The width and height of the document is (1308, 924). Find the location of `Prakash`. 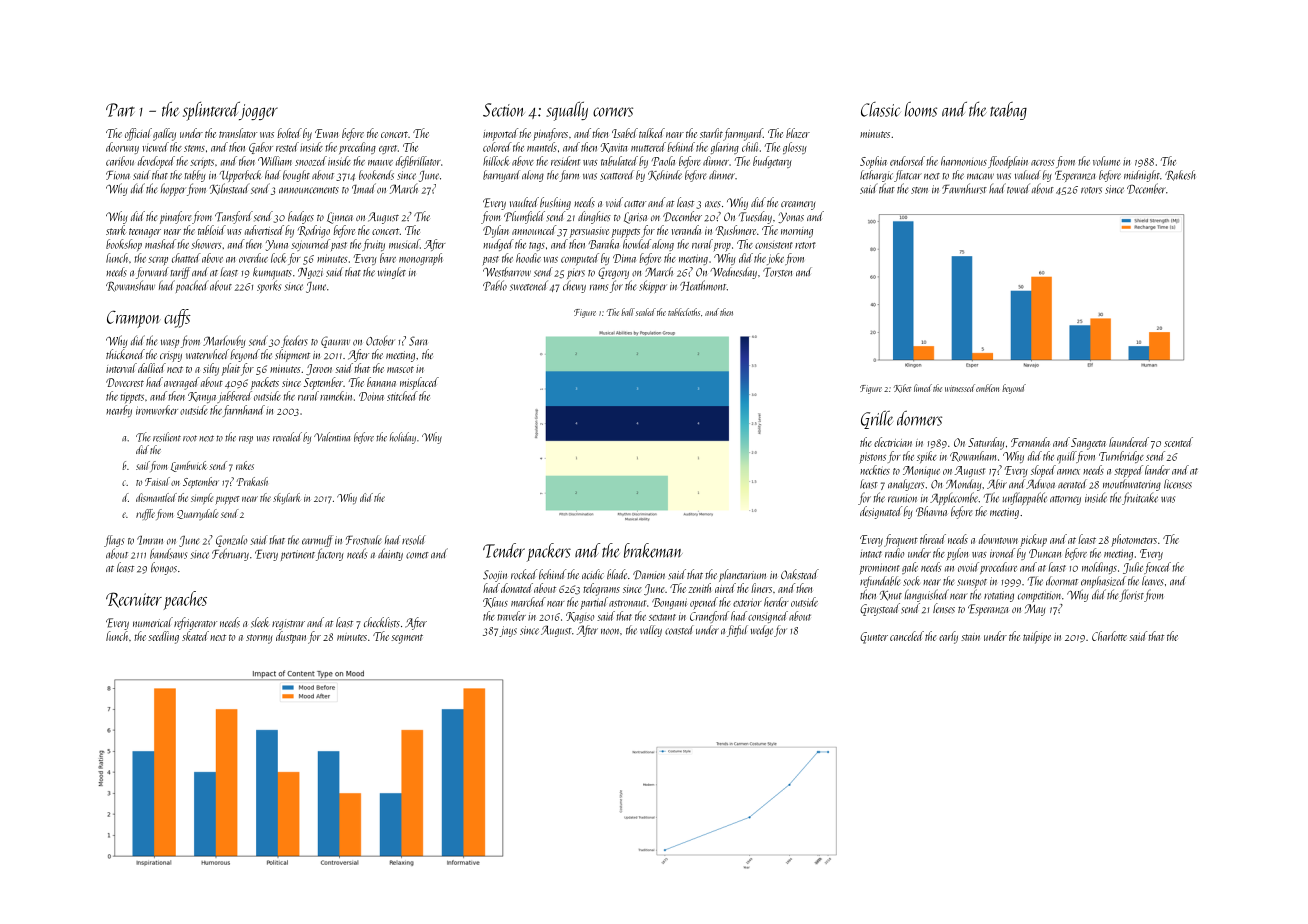

Prakash is located at coordinates (252, 481).
